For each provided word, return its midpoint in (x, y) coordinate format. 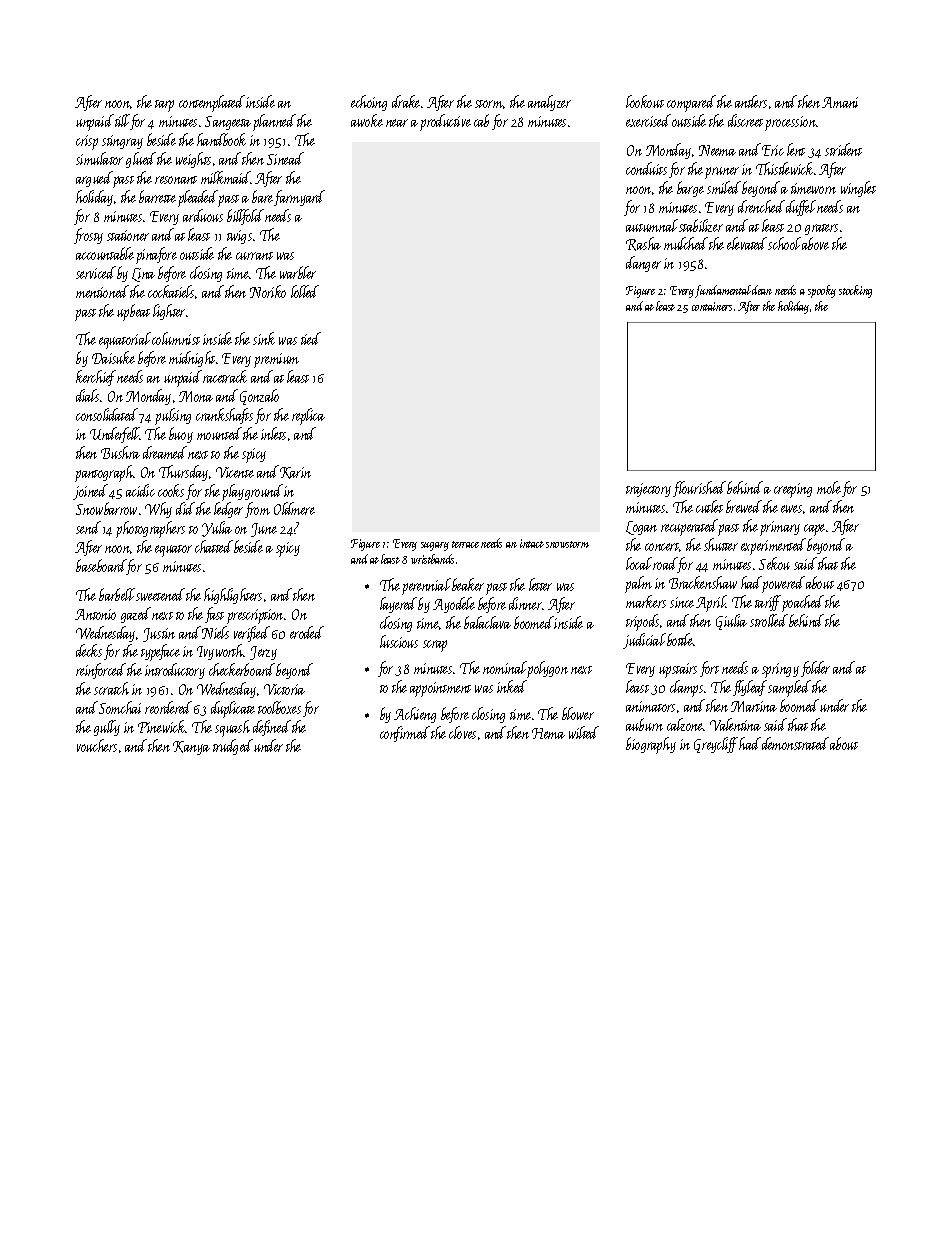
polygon (547, 669)
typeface (160, 652)
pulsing (173, 416)
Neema (717, 150)
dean (762, 290)
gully (107, 728)
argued (94, 179)
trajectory (648, 490)
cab (481, 120)
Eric (773, 150)
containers (712, 306)
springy (780, 670)
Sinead (285, 158)
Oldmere (294, 508)
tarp (164, 106)
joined (90, 492)
